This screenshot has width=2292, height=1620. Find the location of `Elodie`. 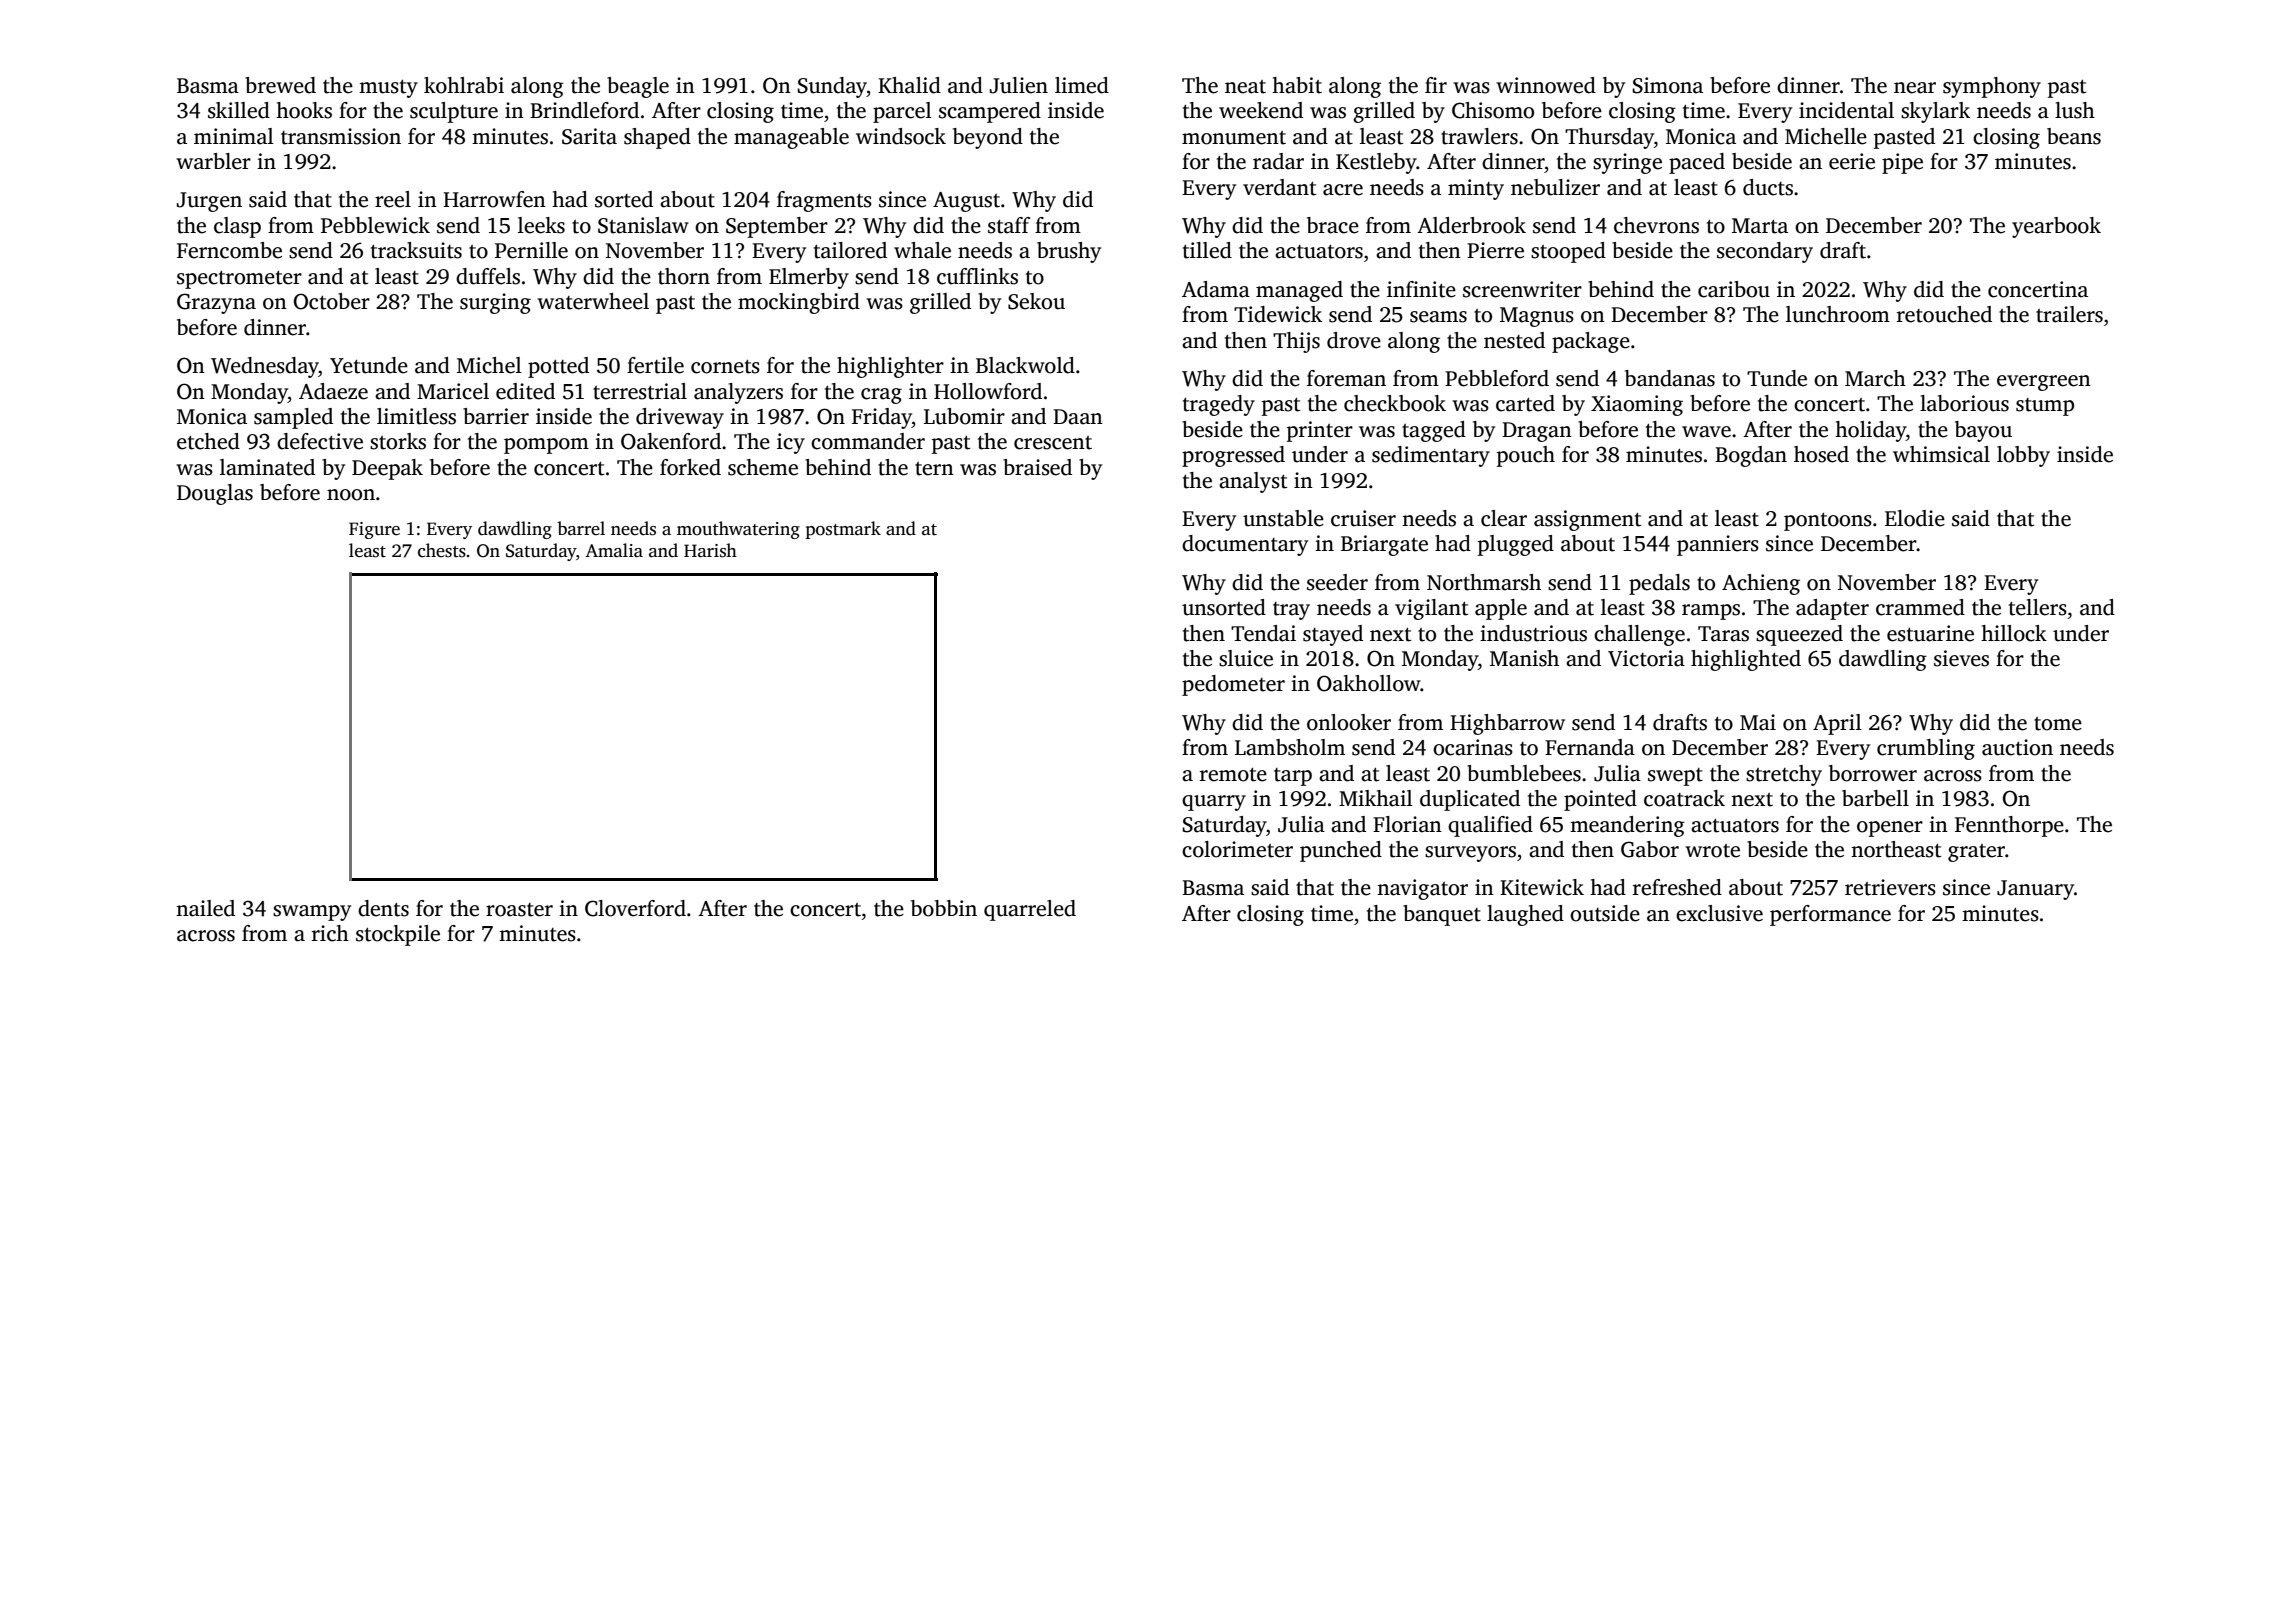

Elodie is located at coordinates (1915, 518).
